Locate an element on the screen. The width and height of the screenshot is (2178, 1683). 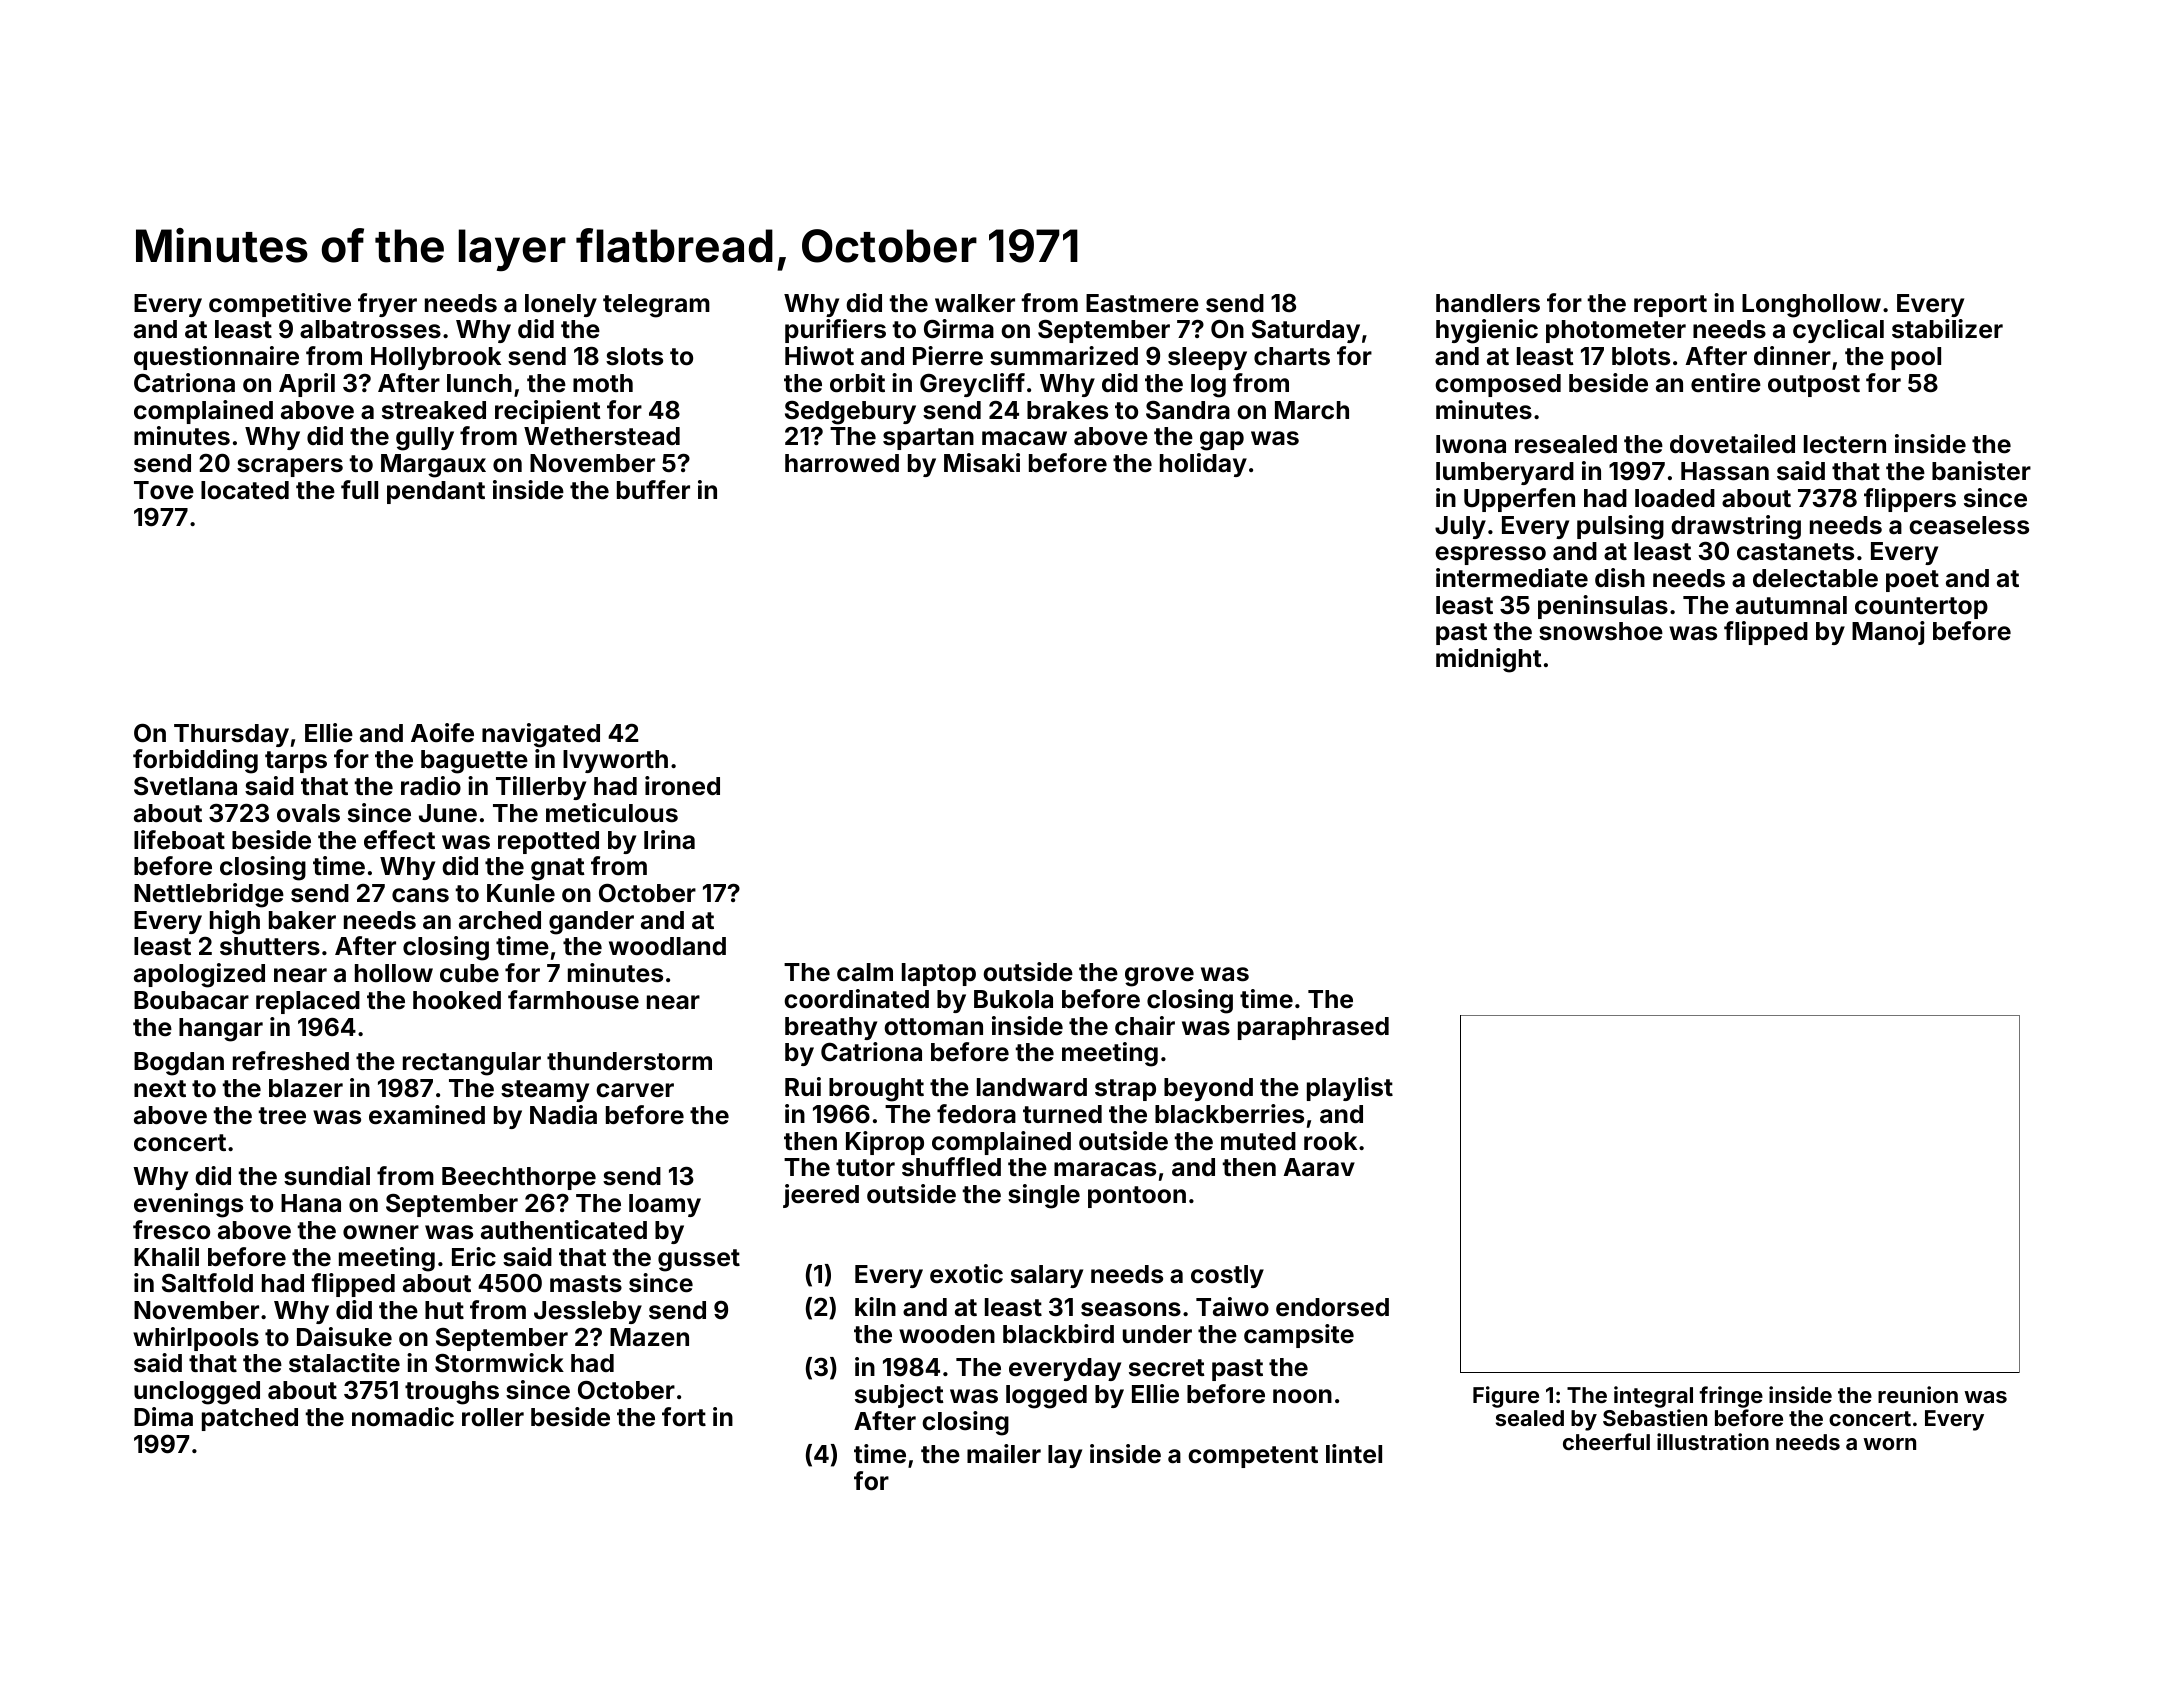
Hana is located at coordinates (311, 1203).
